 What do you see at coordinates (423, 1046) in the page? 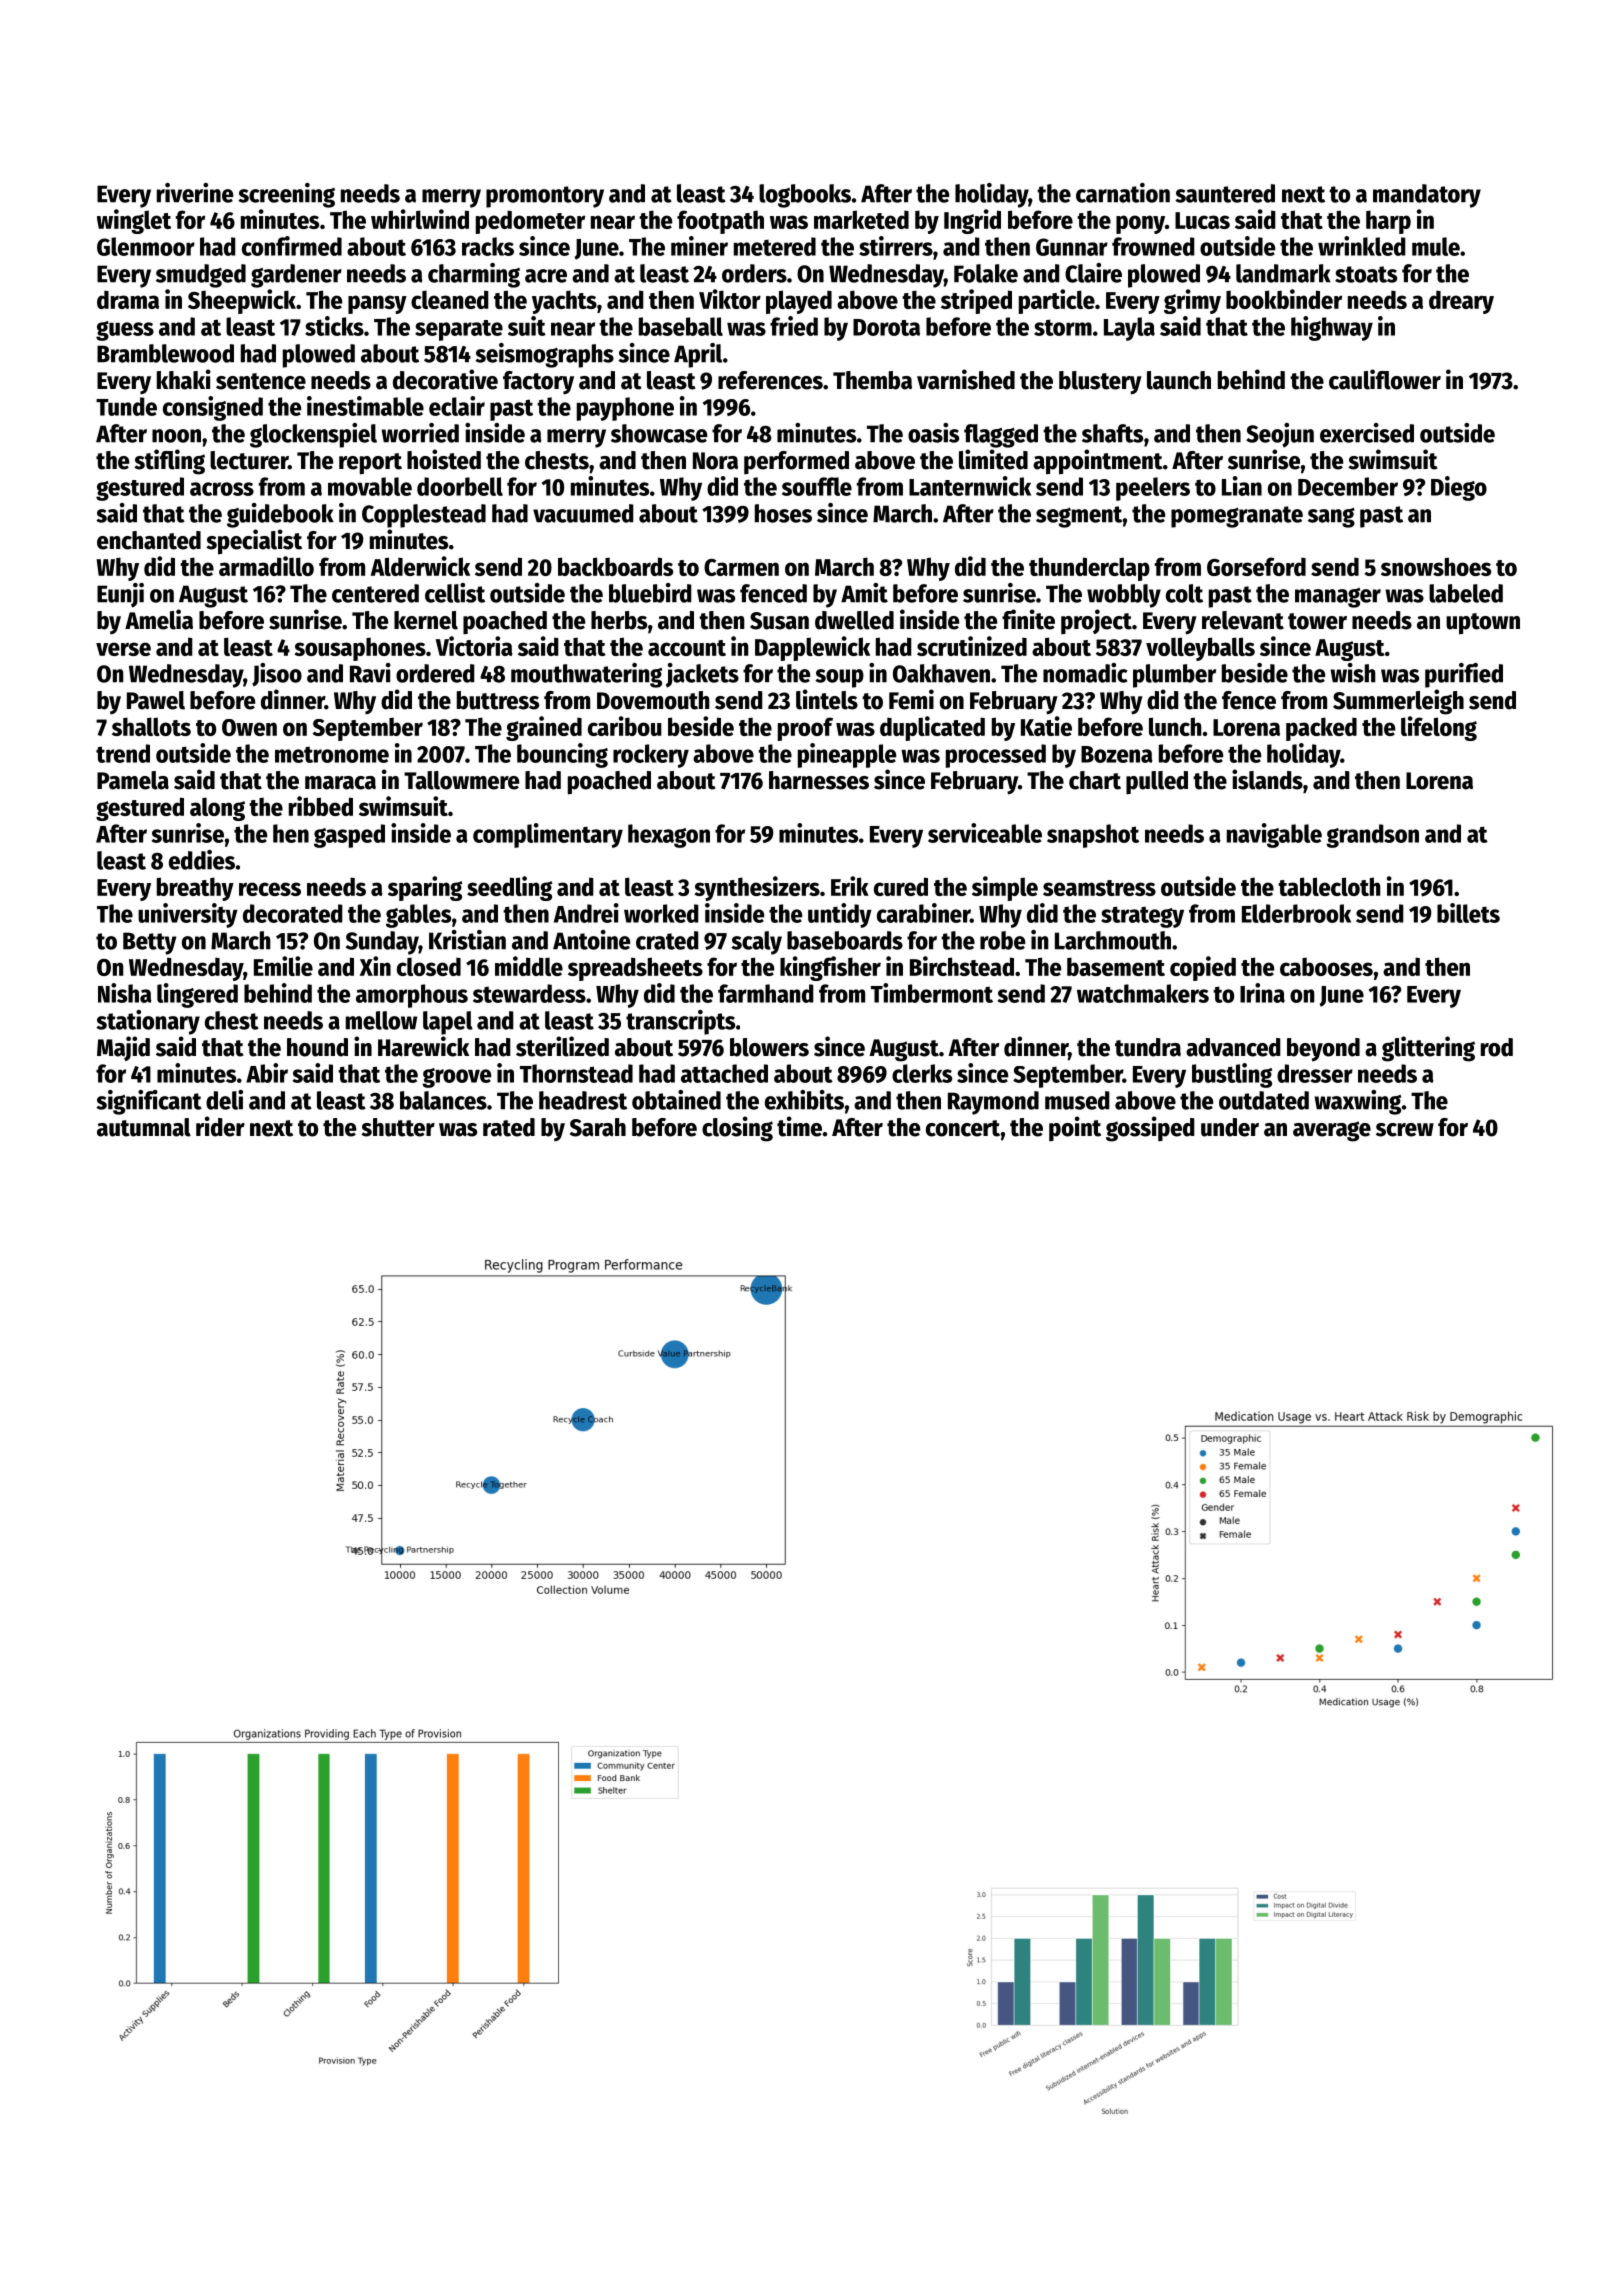
I see `Harewick` at bounding box center [423, 1046].
